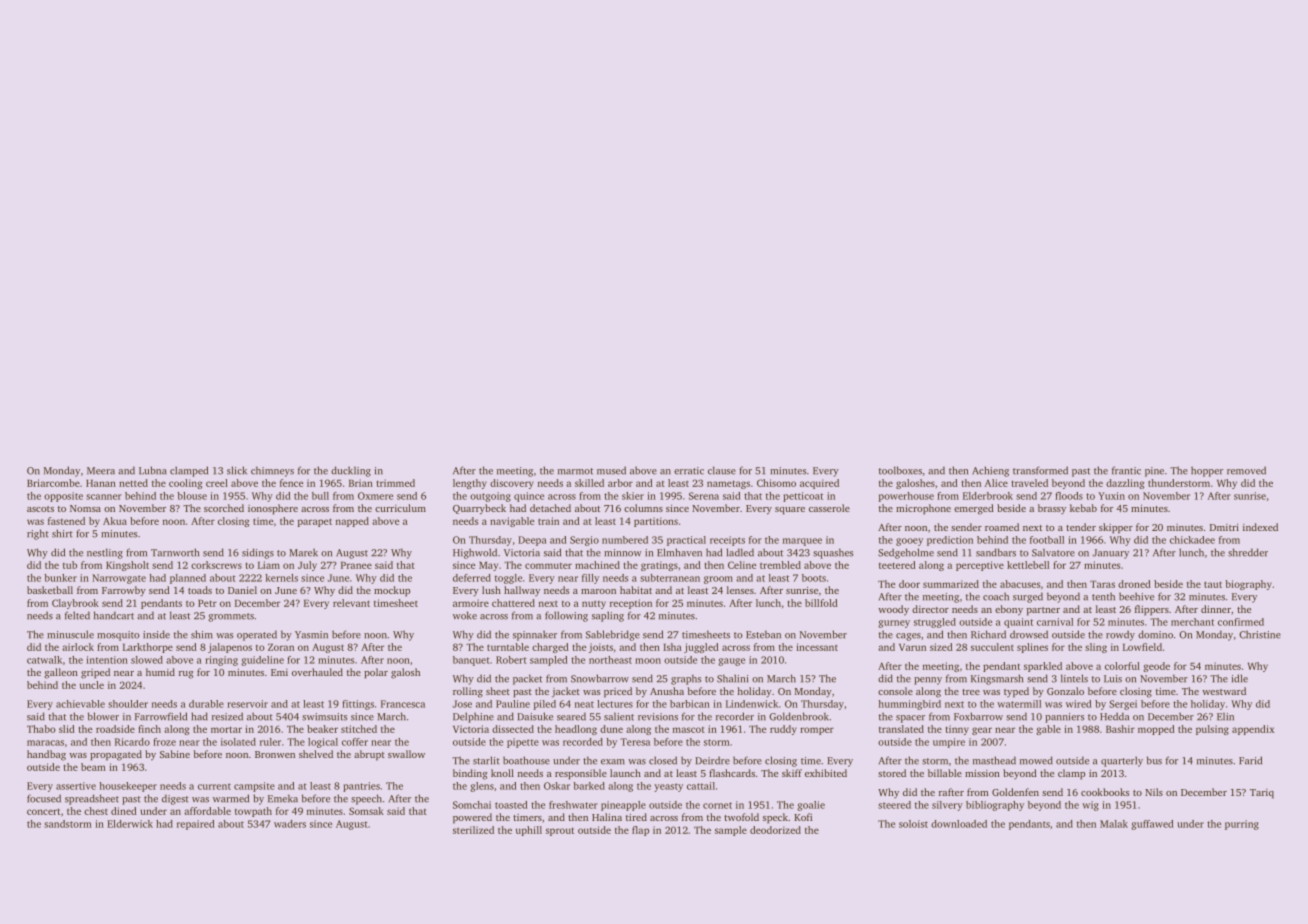  I want to click on isolated, so click(238, 742).
